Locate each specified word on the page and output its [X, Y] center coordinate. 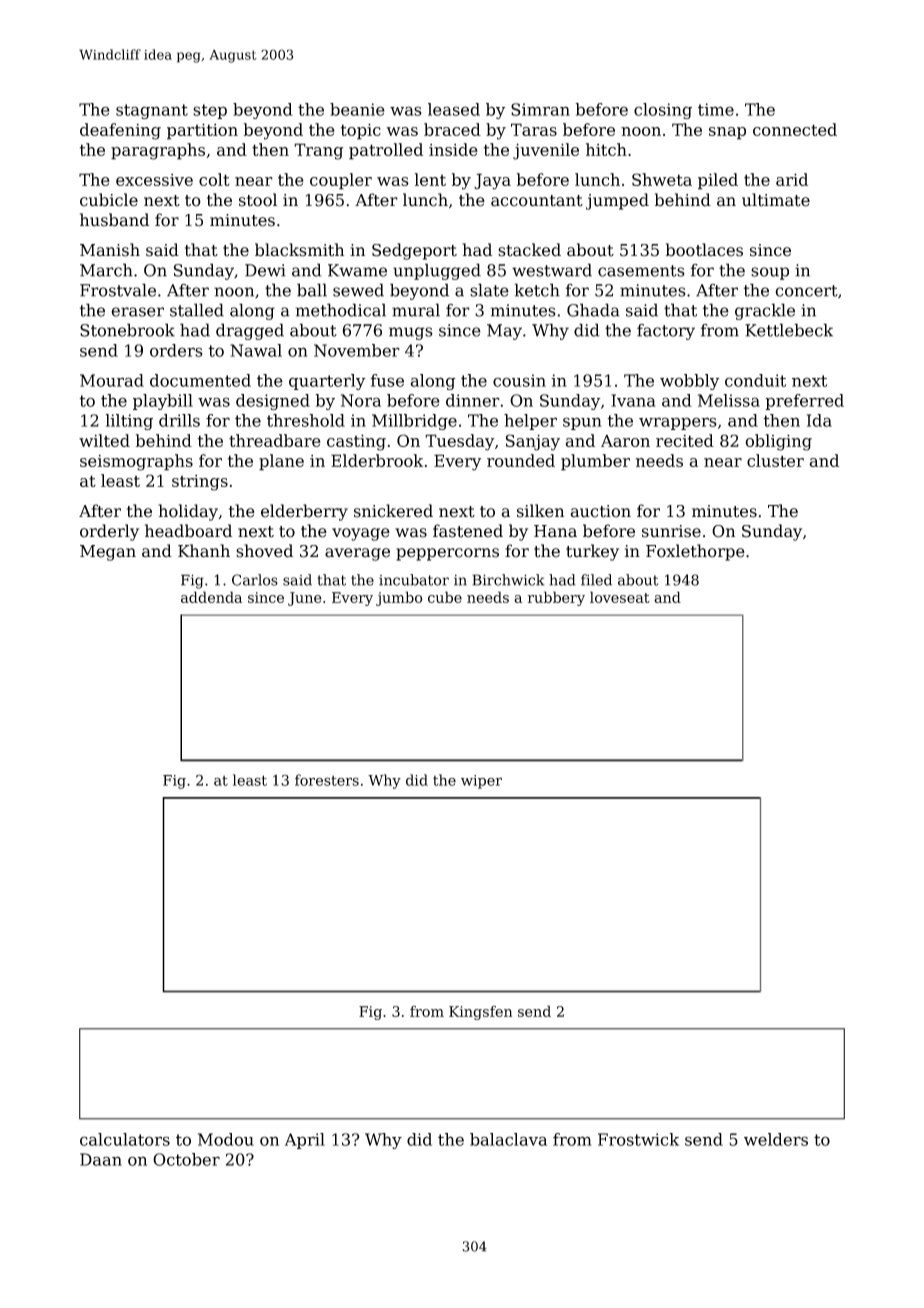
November [357, 350]
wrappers [678, 423]
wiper [481, 782]
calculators [125, 1139]
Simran [540, 109]
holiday [188, 512]
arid [792, 179]
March [106, 270]
